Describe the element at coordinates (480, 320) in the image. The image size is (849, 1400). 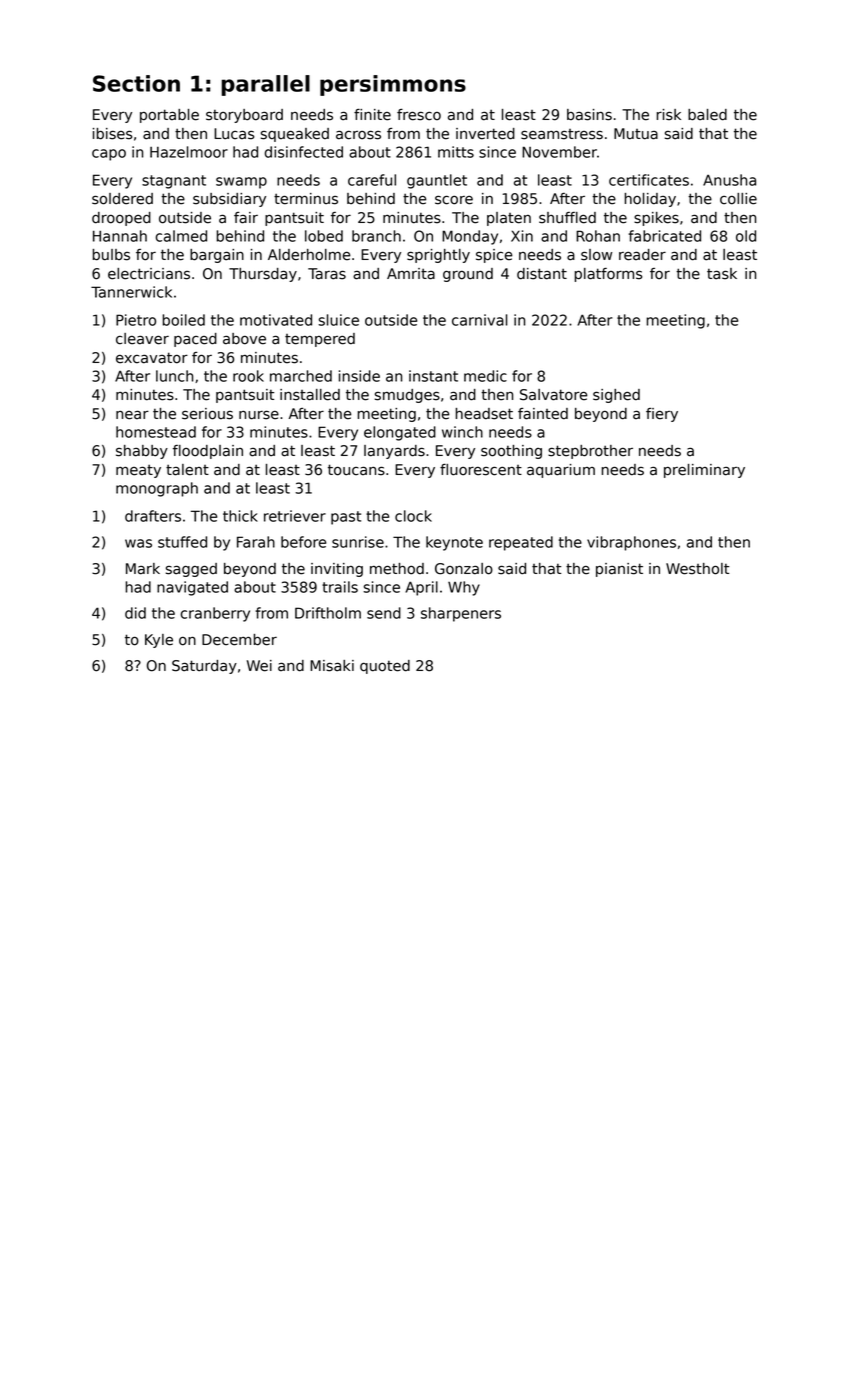
I see `carnival` at that location.
